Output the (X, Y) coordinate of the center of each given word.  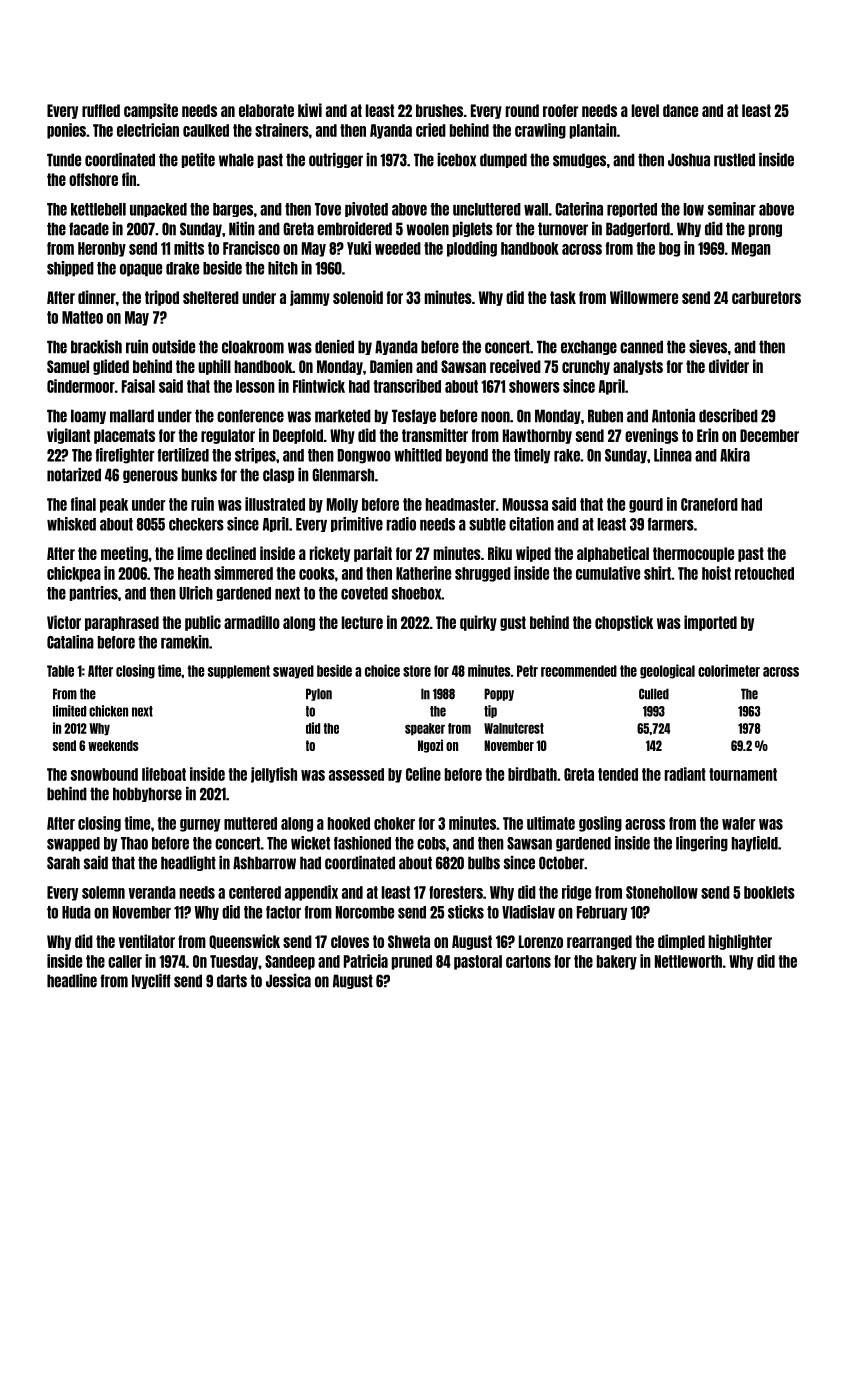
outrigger (336, 160)
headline (72, 981)
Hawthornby (537, 436)
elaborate (266, 110)
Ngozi (430, 746)
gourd (646, 505)
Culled (654, 694)
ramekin (185, 642)
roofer (560, 110)
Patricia (366, 961)
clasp (278, 475)
